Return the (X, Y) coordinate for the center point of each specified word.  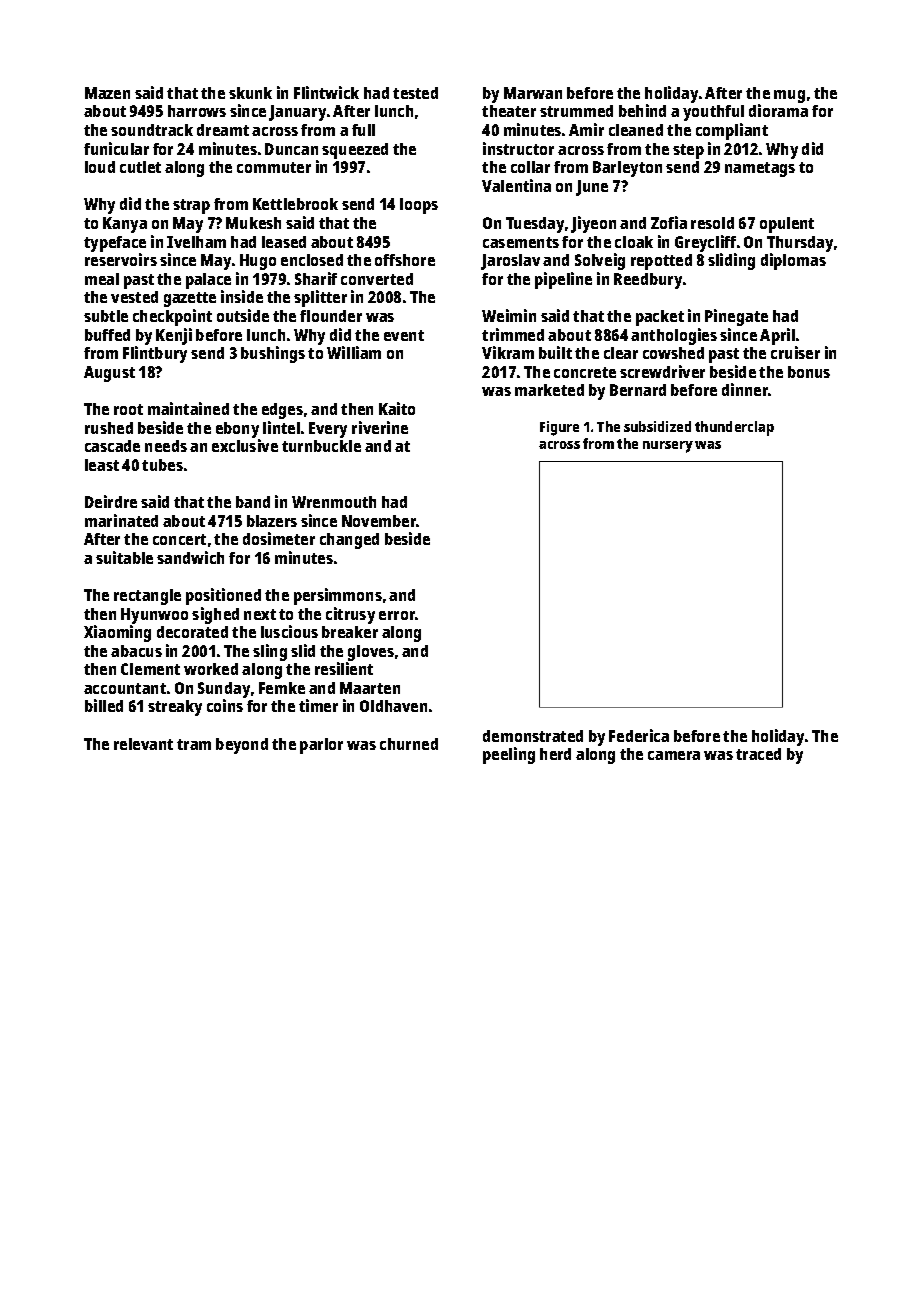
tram (194, 744)
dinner (745, 389)
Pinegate (736, 317)
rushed (109, 428)
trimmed (513, 334)
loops (419, 206)
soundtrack (152, 130)
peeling (509, 755)
